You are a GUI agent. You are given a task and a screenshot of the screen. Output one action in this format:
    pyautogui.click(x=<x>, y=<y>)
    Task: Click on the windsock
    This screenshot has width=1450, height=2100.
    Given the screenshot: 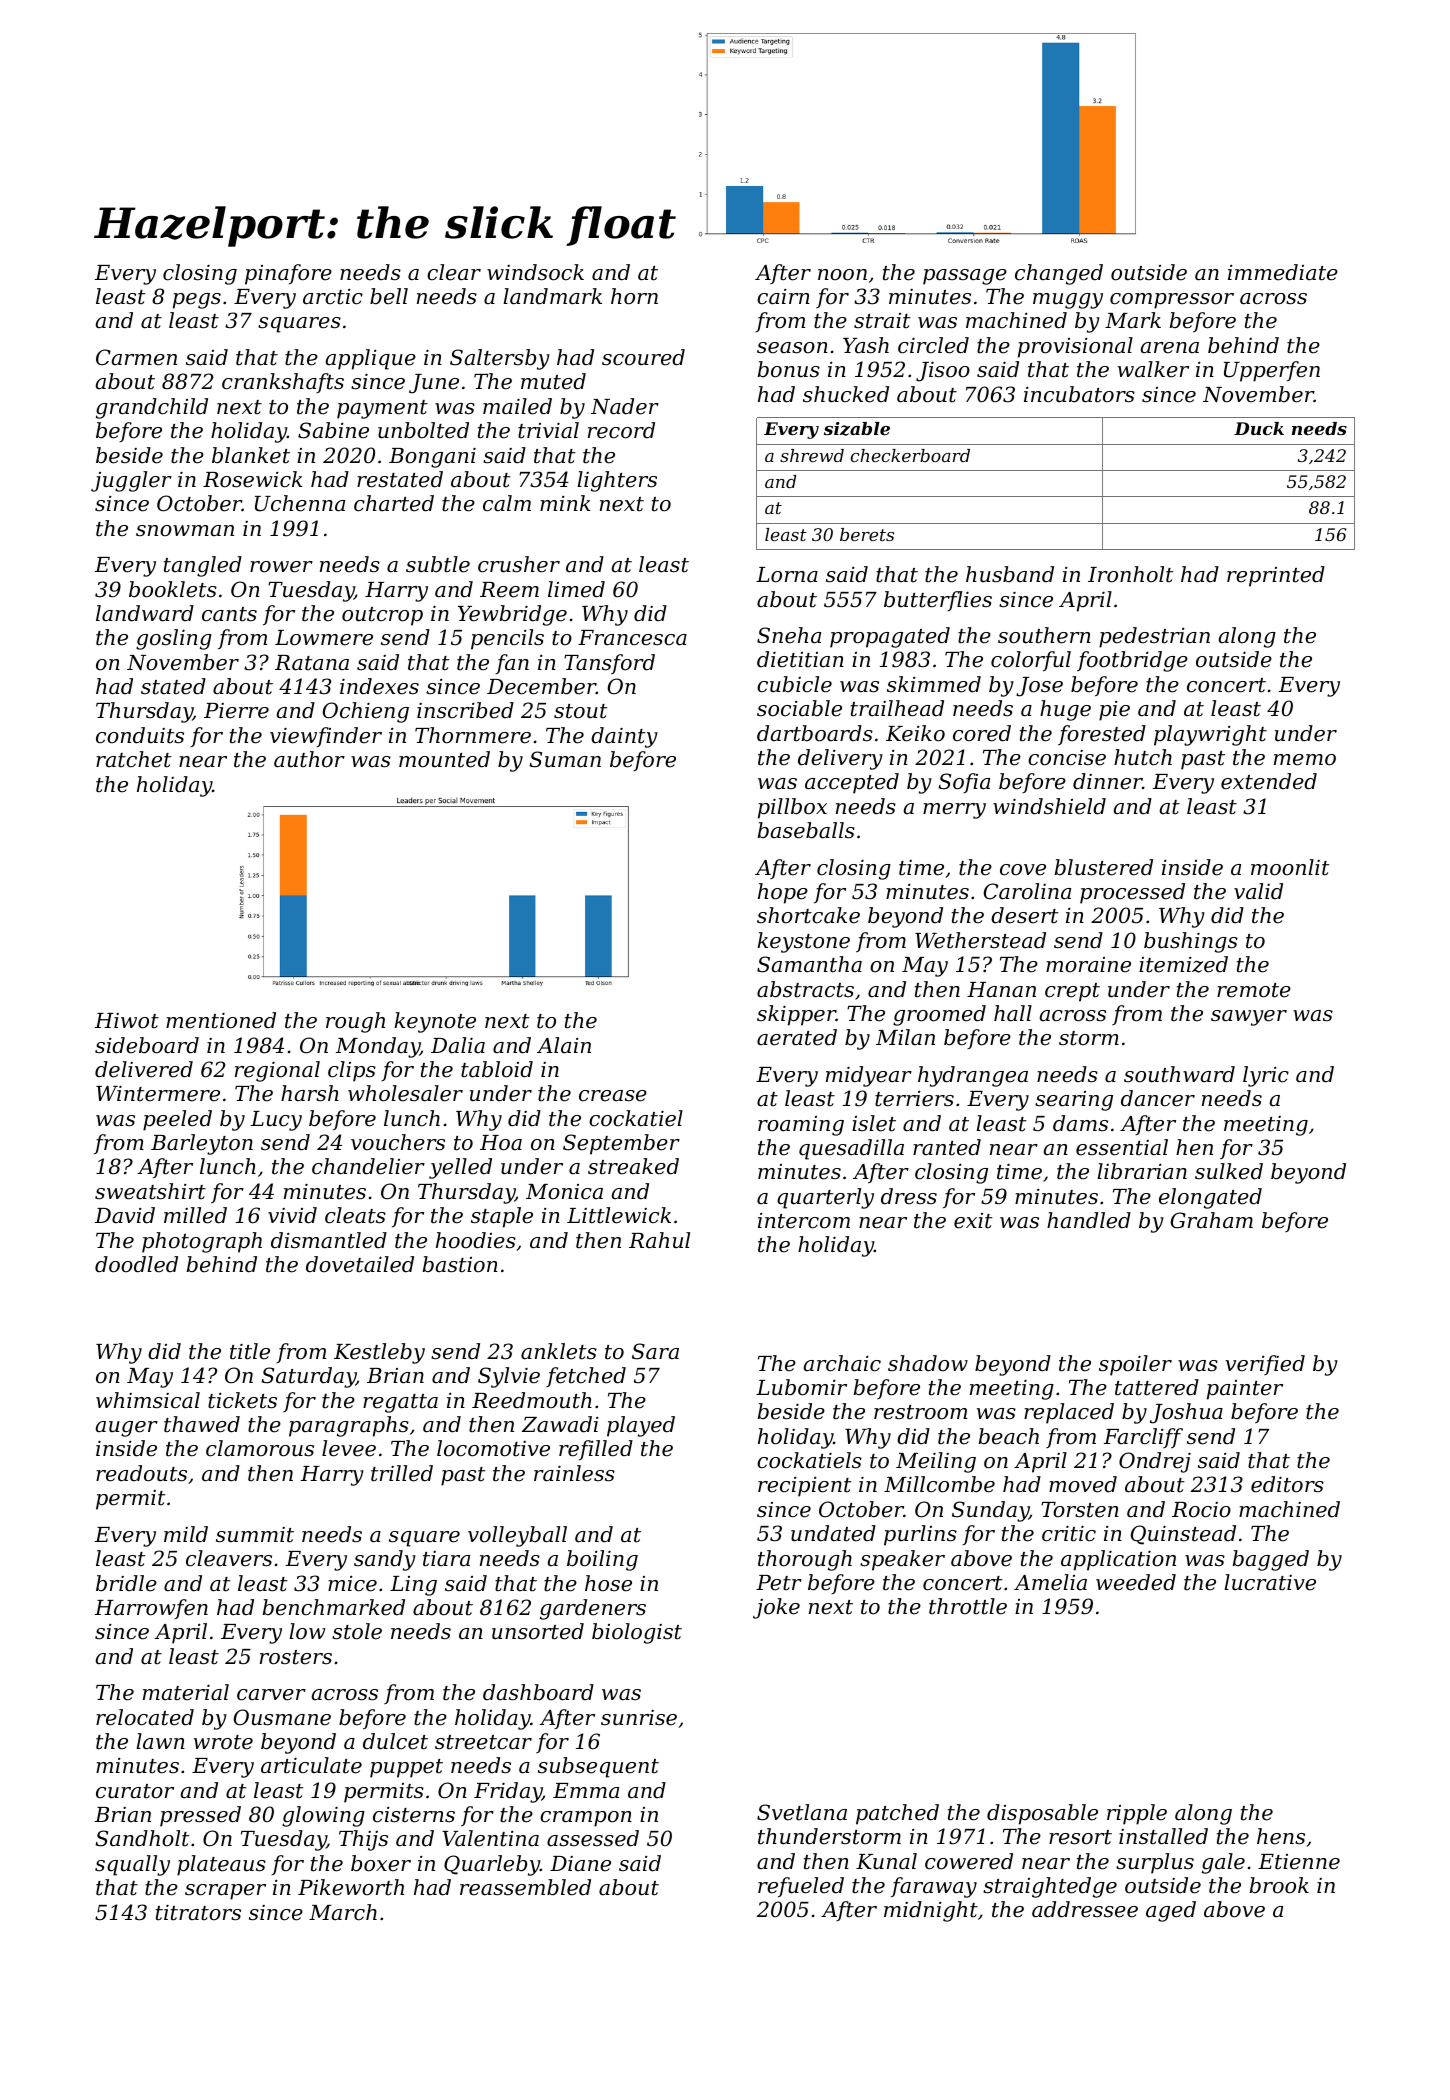 What is the action you would take?
    pyautogui.click(x=535, y=272)
